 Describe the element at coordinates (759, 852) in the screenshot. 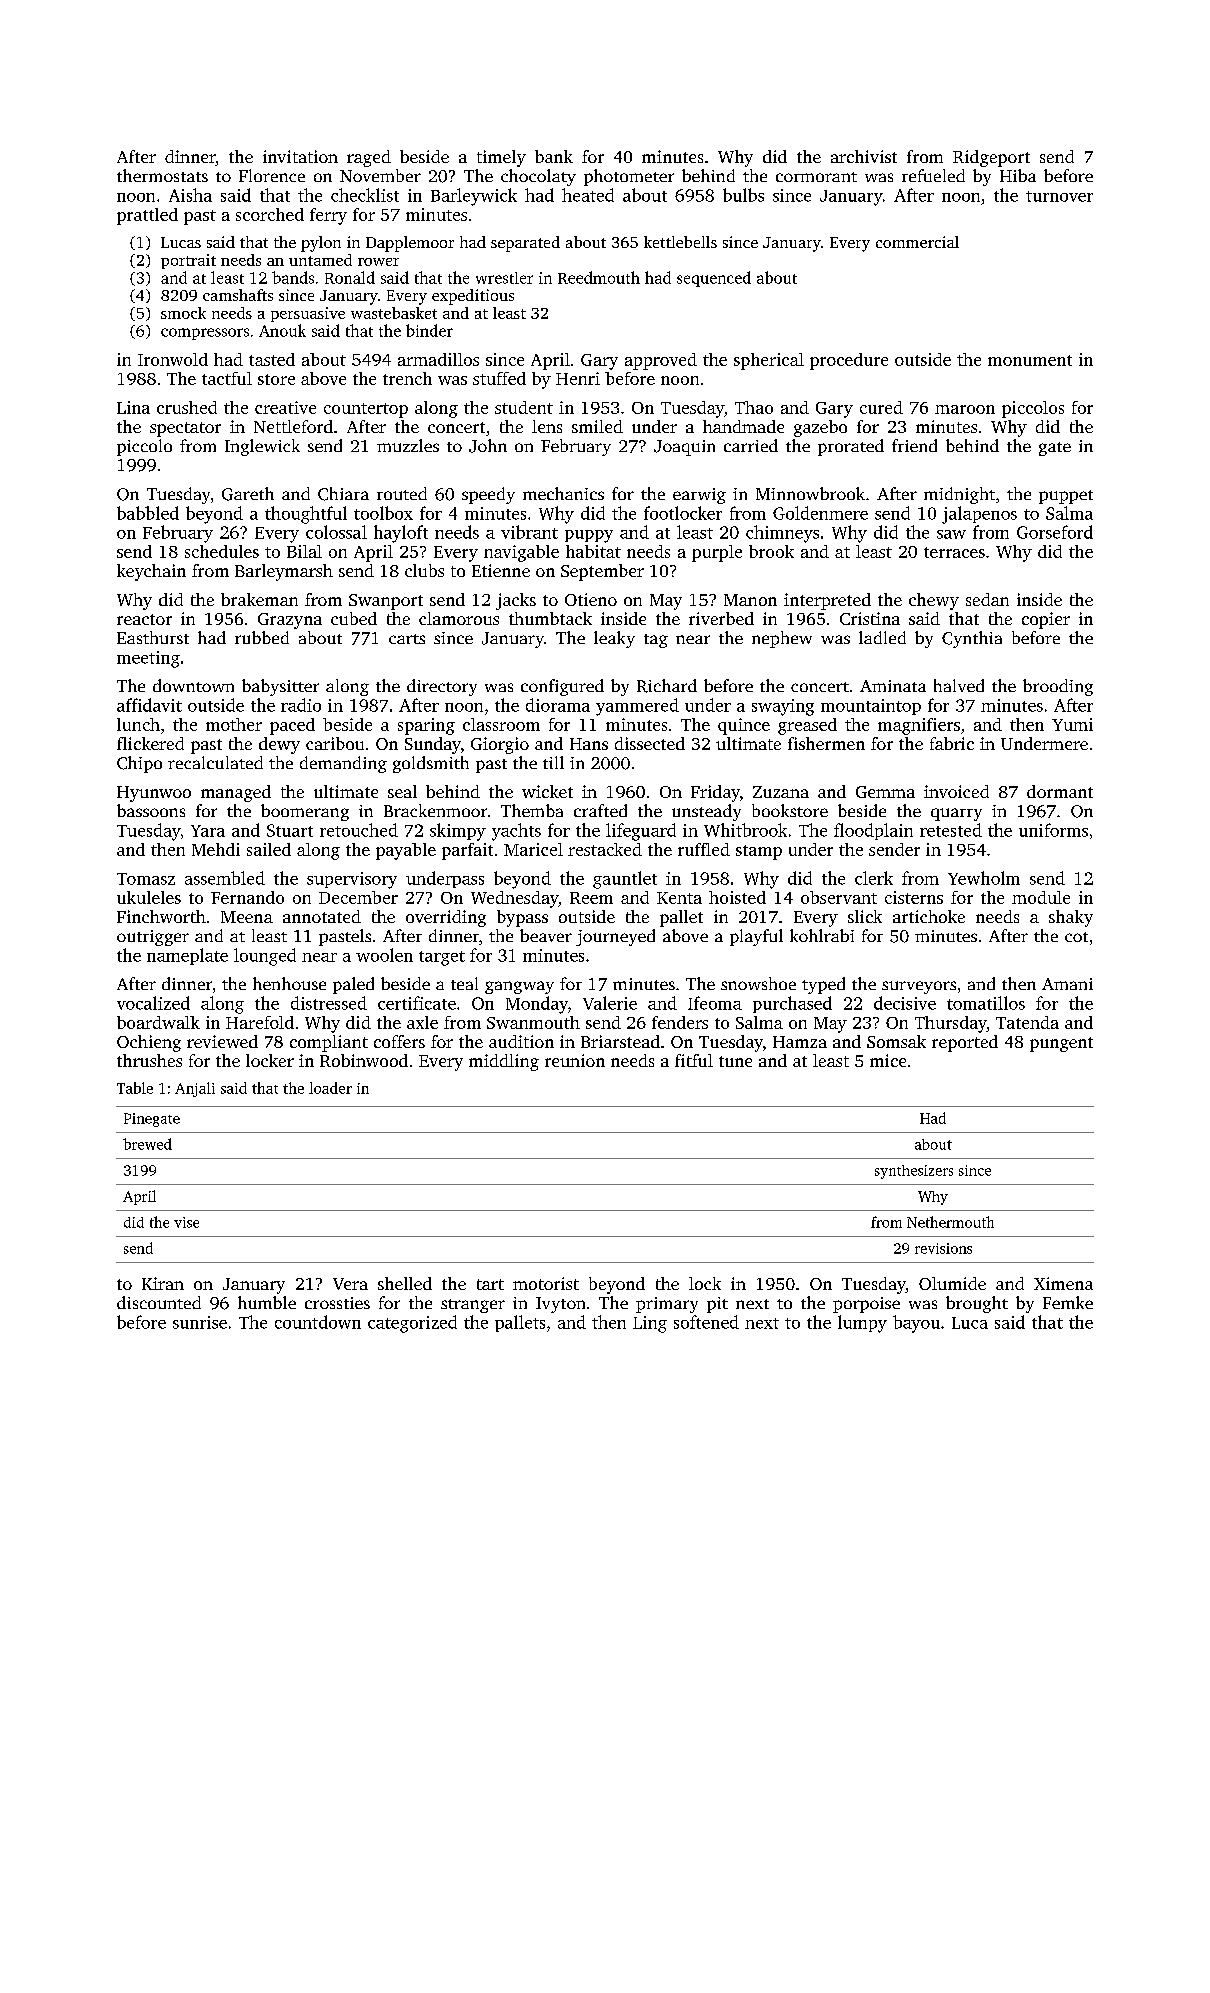

I see `stamp` at that location.
